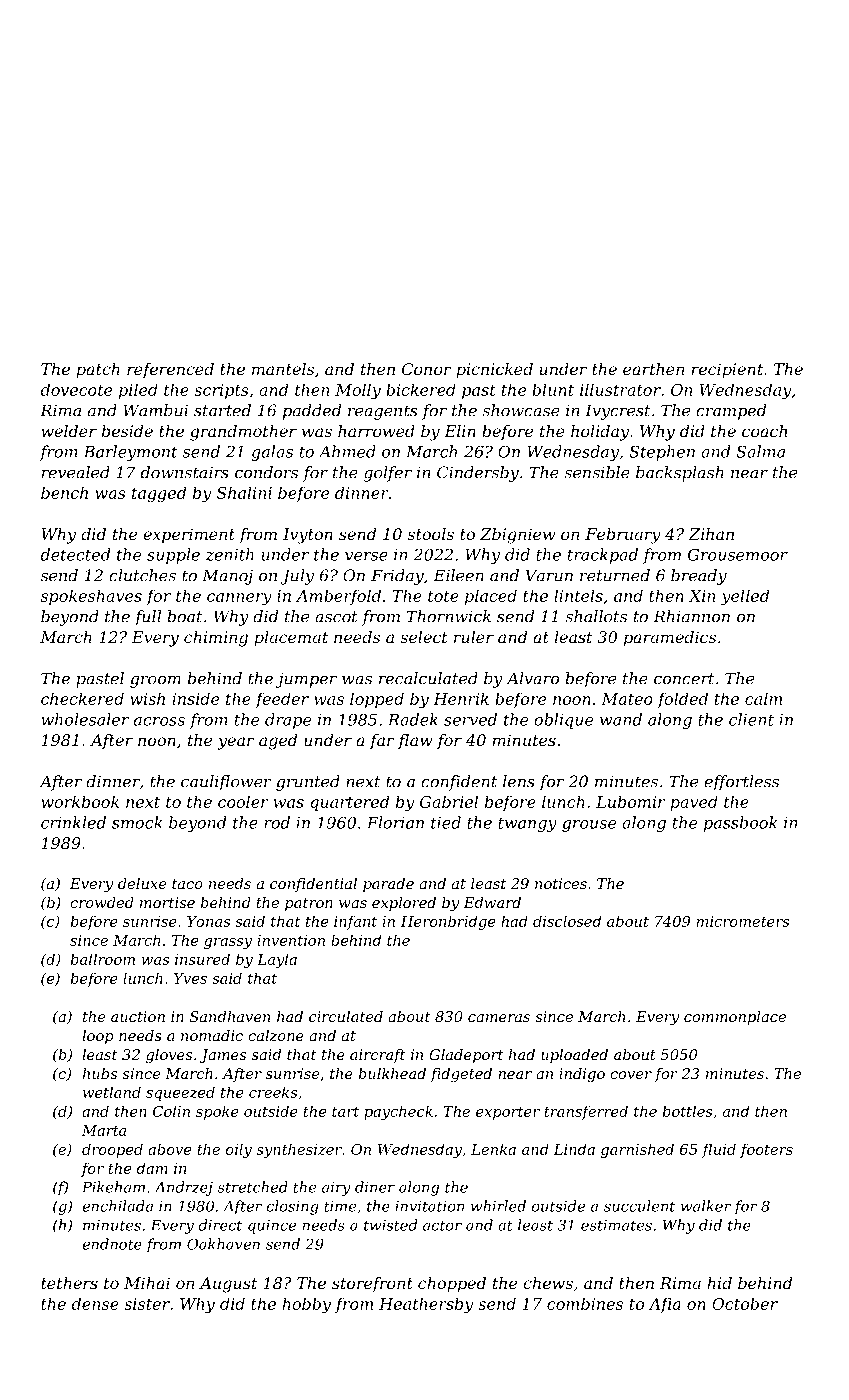 The height and width of the screenshot is (1400, 849). Describe the element at coordinates (742, 921) in the screenshot. I see `micrometers` at that location.
